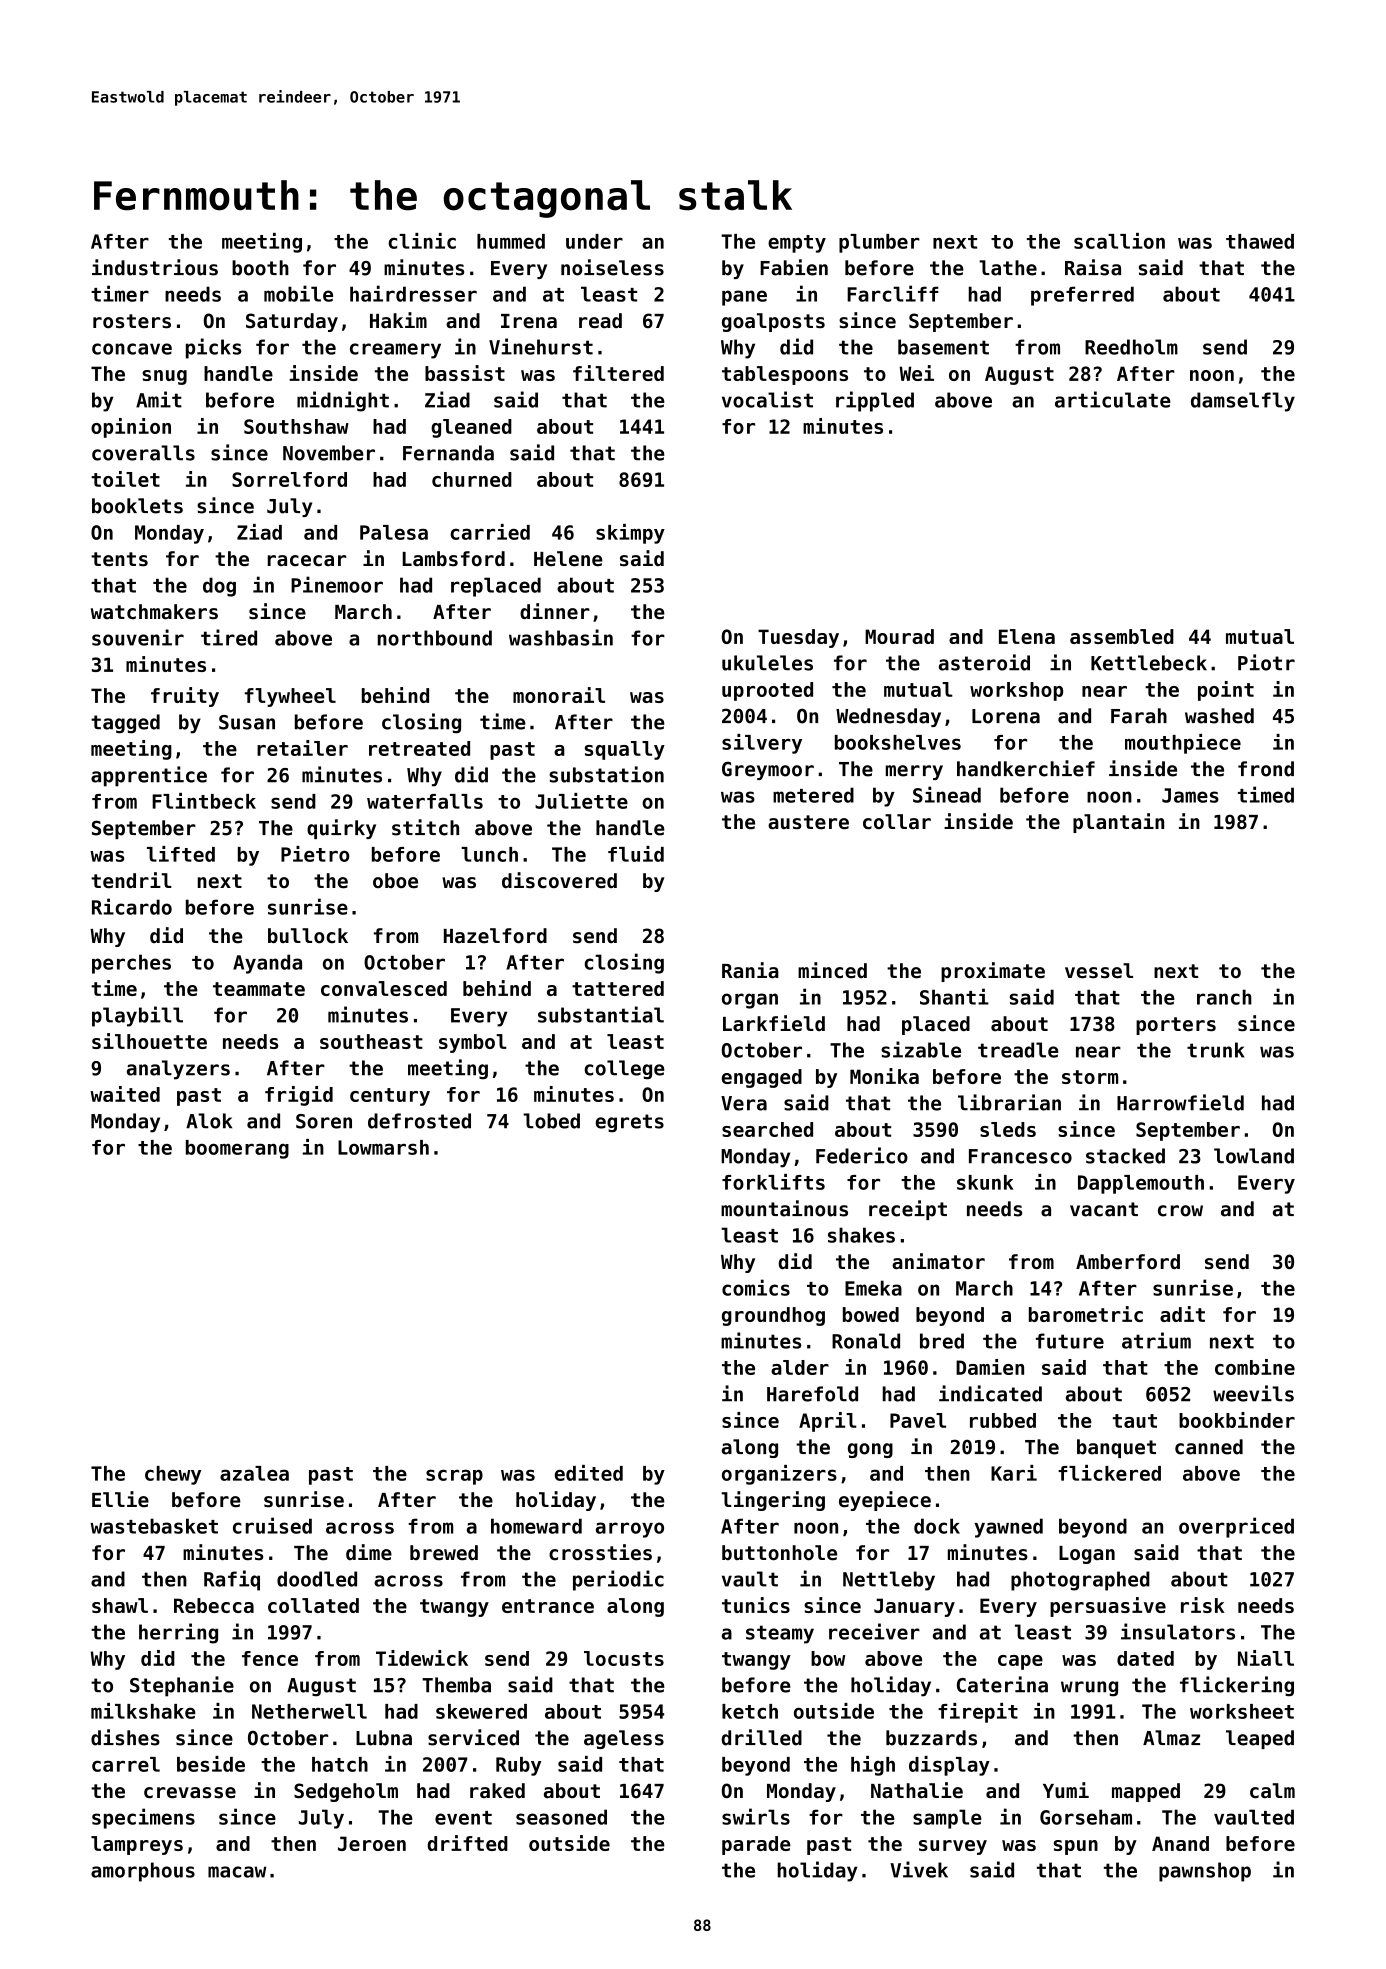 This screenshot has width=1386, height=1969. What do you see at coordinates (465, 373) in the screenshot?
I see `bassist` at bounding box center [465, 373].
